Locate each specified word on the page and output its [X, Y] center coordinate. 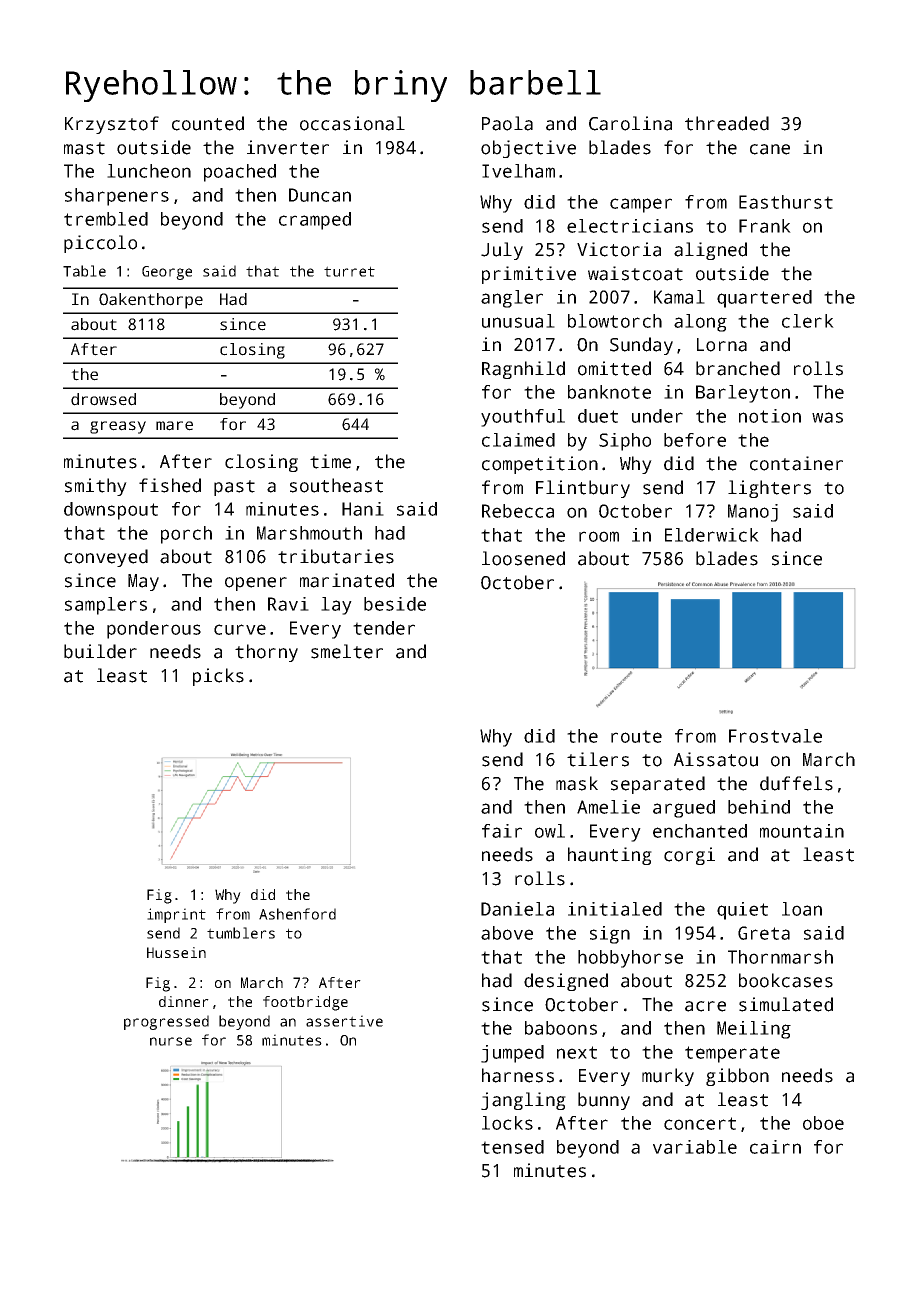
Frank [765, 226]
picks [218, 677]
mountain [802, 831]
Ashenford [297, 914]
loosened [523, 558]
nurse [171, 1041]
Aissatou [716, 759]
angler [512, 299]
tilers [598, 759]
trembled [106, 219]
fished [170, 485]
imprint [176, 915]
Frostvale [775, 736]
